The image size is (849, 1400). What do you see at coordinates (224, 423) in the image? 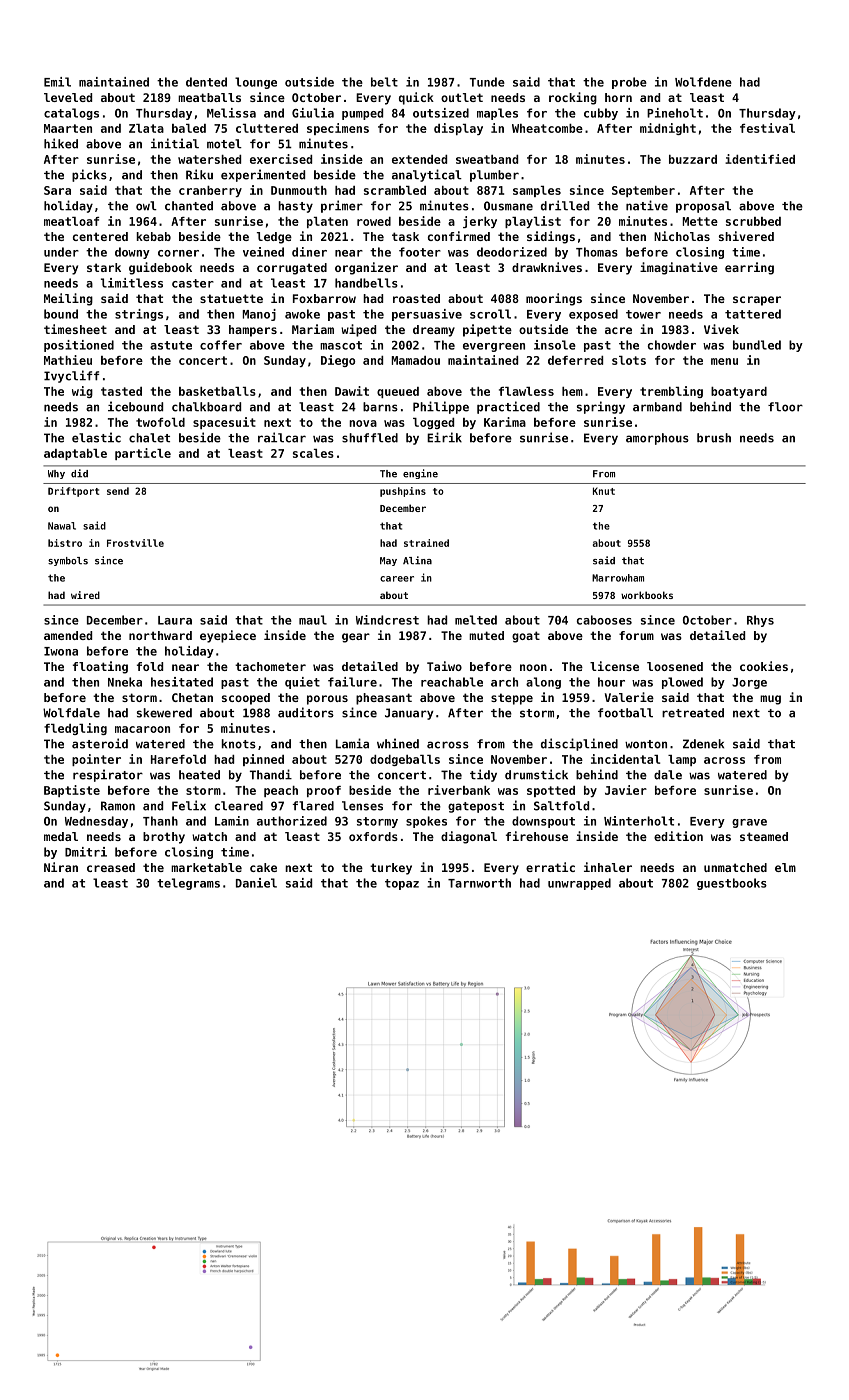
I see `spacesuit` at bounding box center [224, 423].
